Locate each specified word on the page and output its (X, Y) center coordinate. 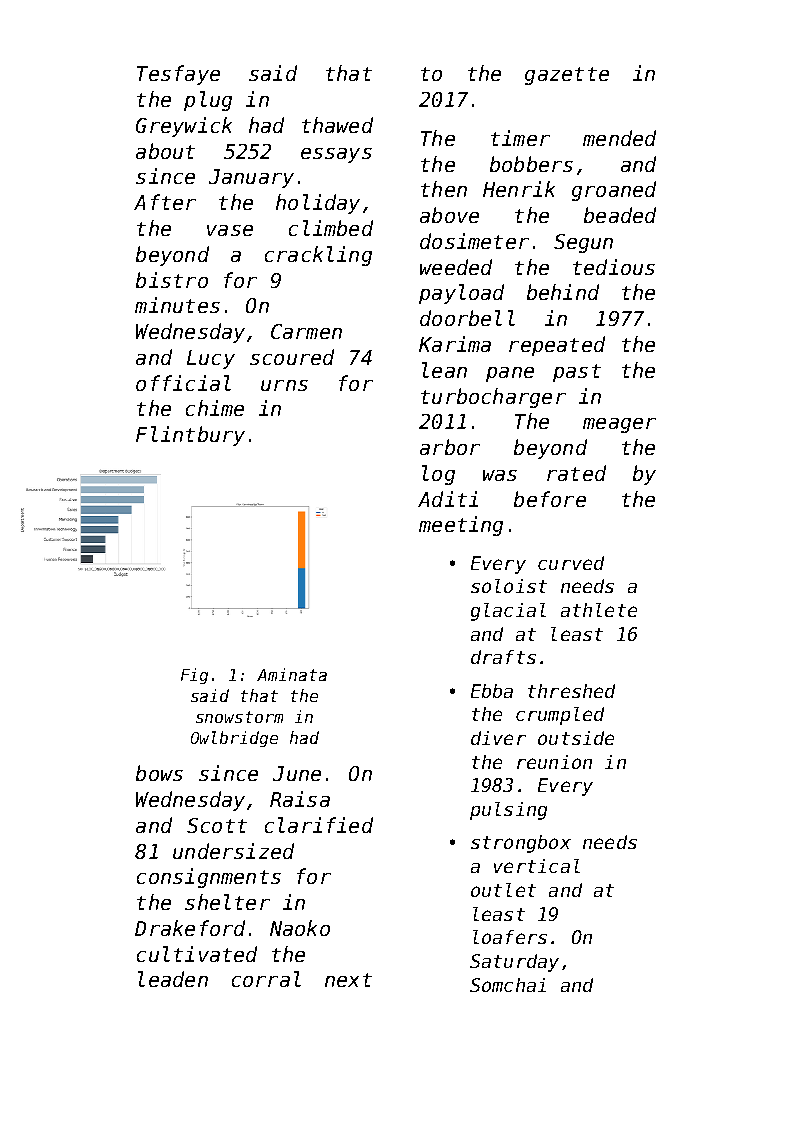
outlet (503, 890)
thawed (337, 125)
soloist (509, 586)
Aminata (292, 674)
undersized (233, 851)
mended (619, 138)
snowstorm (239, 717)
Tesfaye (178, 75)
